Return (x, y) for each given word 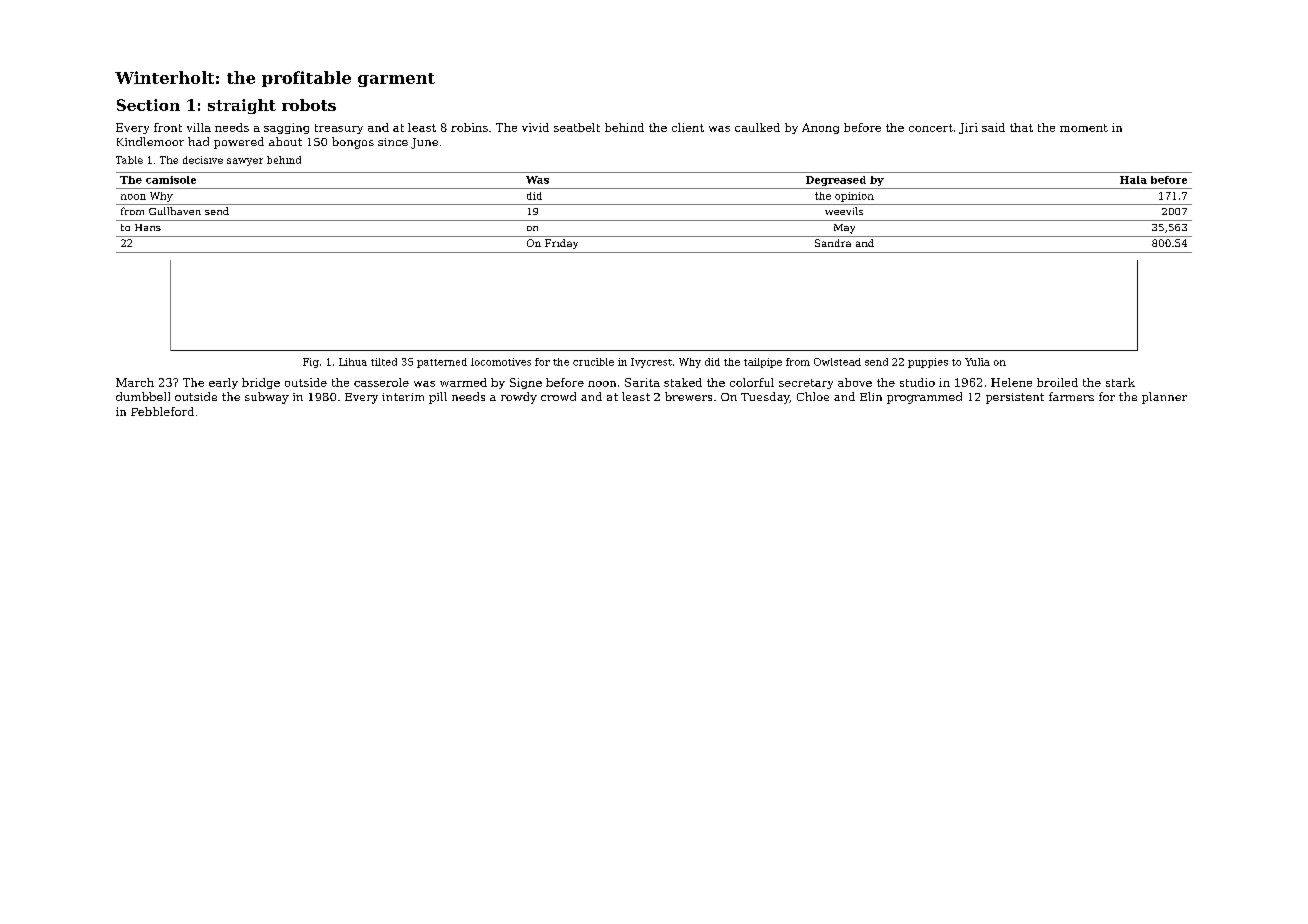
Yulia (977, 362)
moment (1084, 128)
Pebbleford (162, 411)
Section (148, 105)
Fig (311, 363)
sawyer (245, 162)
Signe (526, 383)
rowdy (519, 398)
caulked (757, 127)
